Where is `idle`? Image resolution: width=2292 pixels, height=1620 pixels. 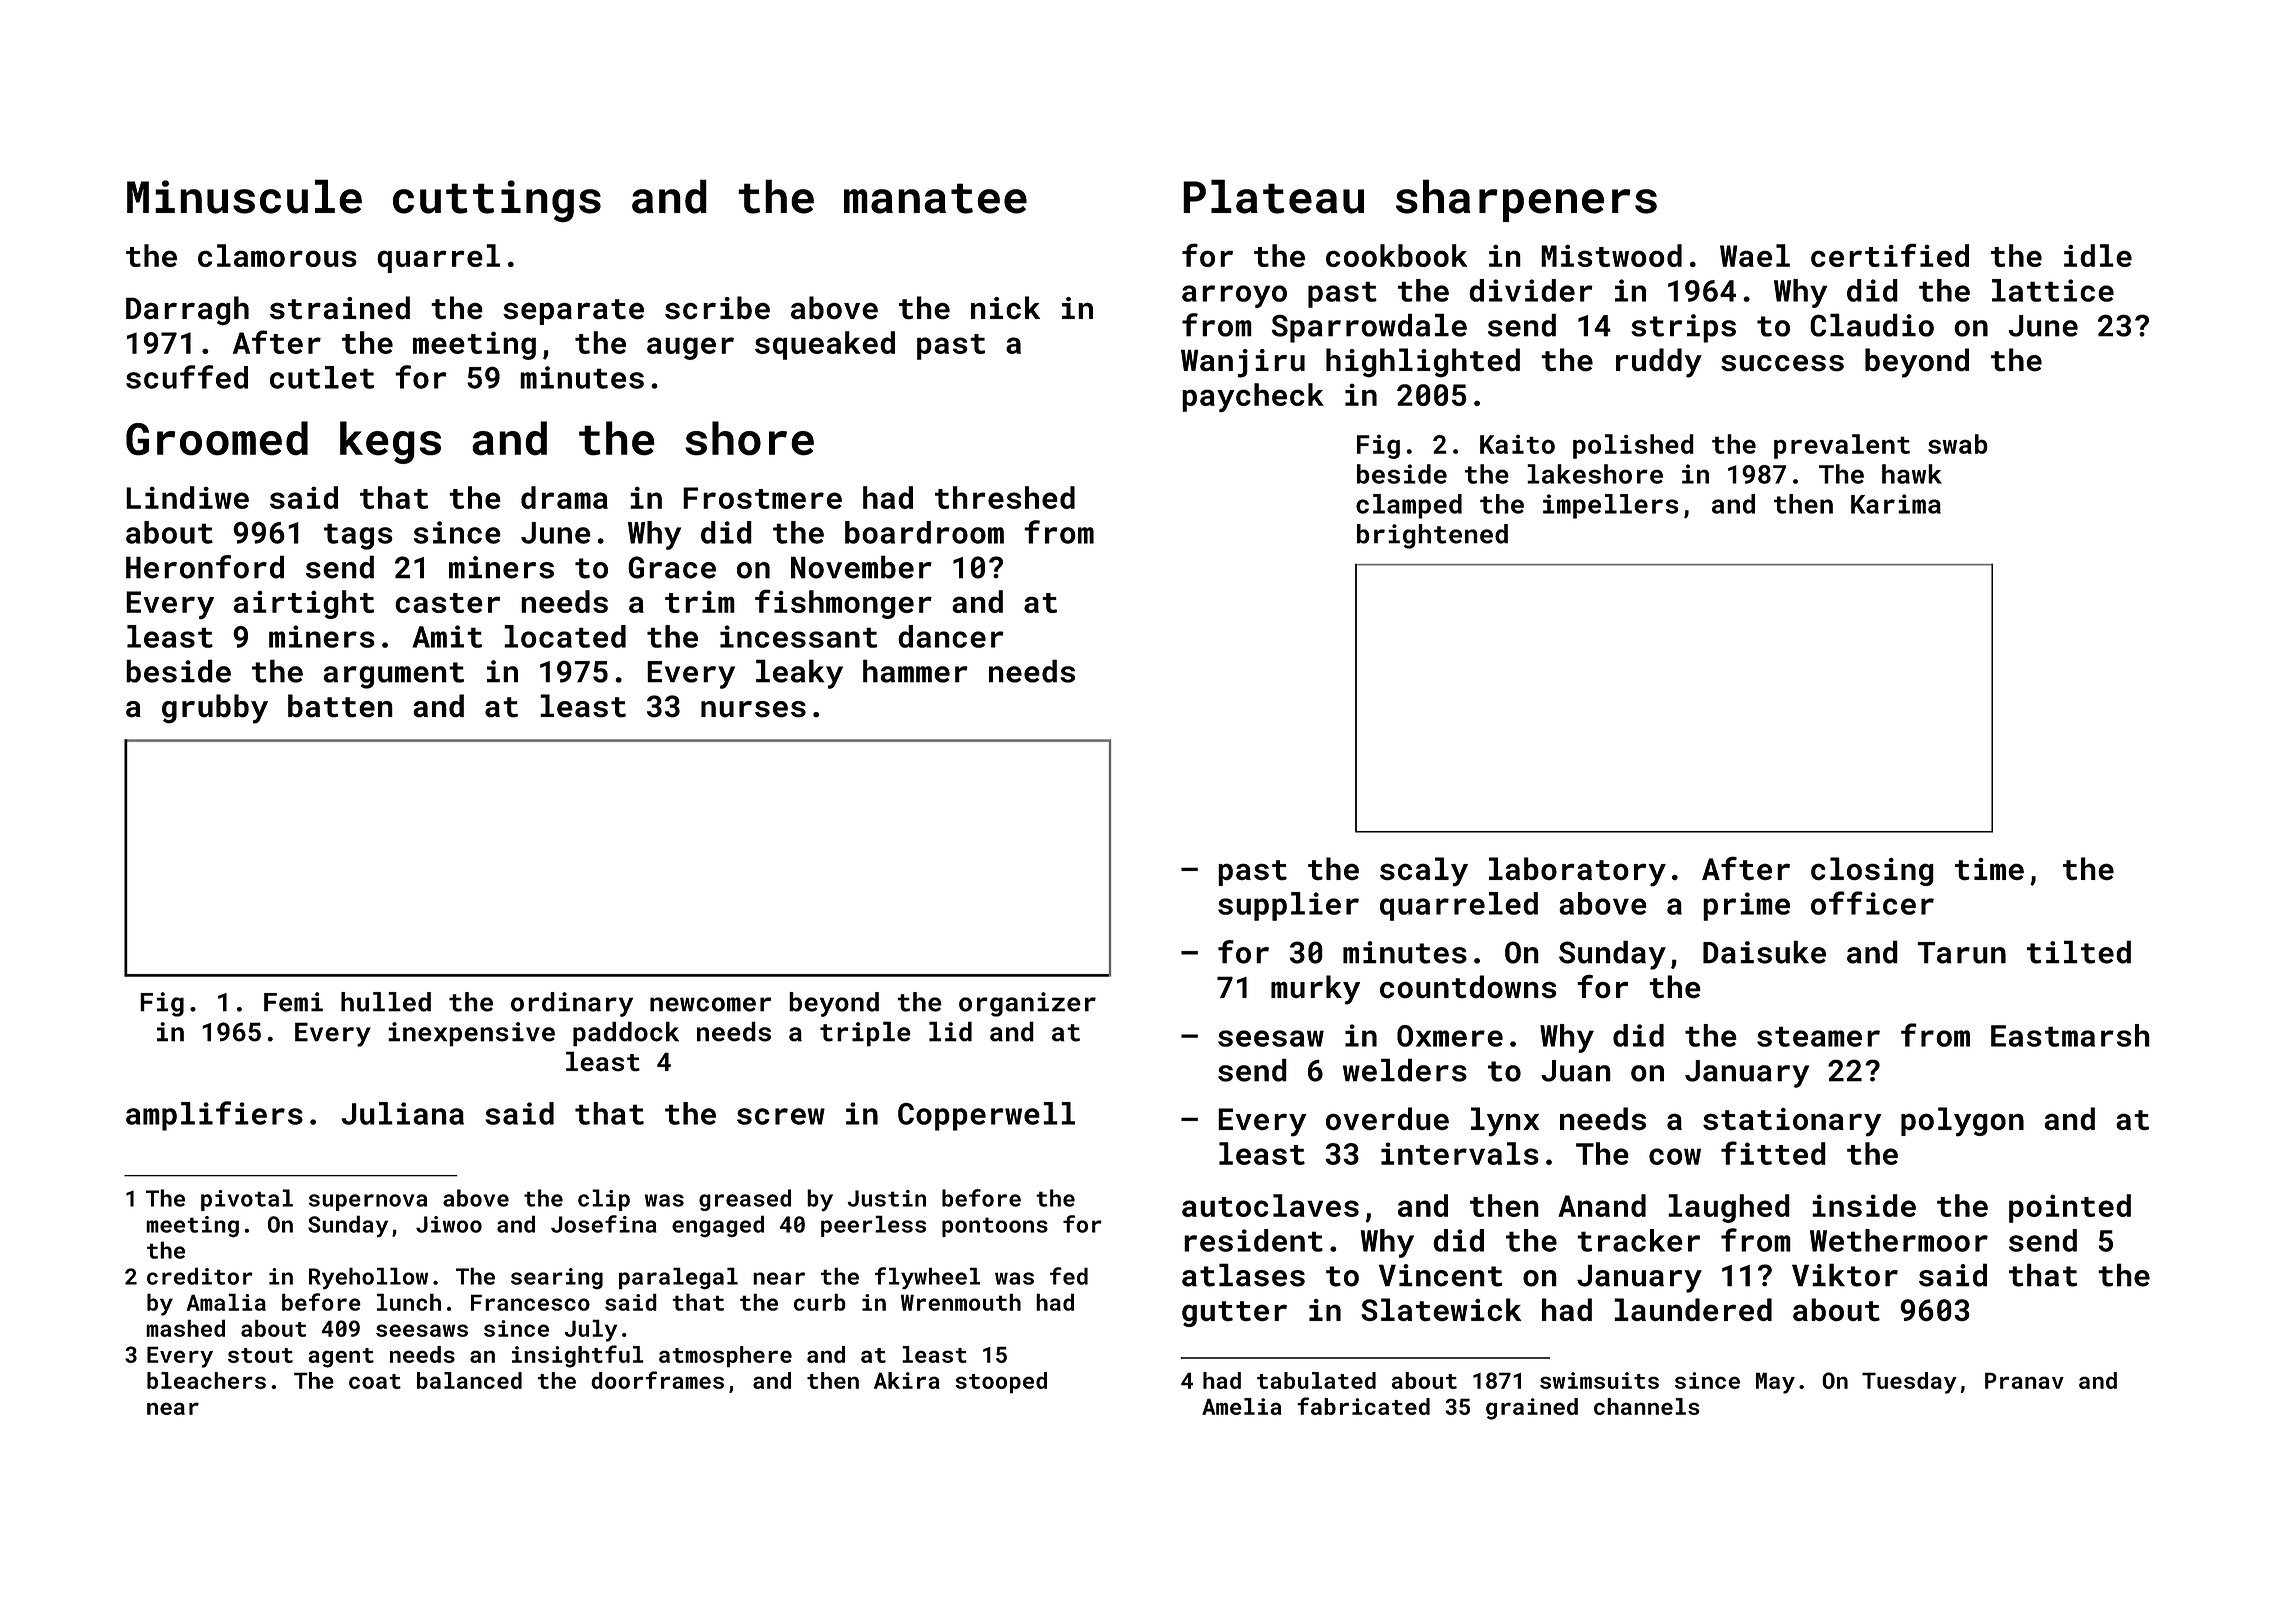
idle is located at coordinates (2098, 255).
